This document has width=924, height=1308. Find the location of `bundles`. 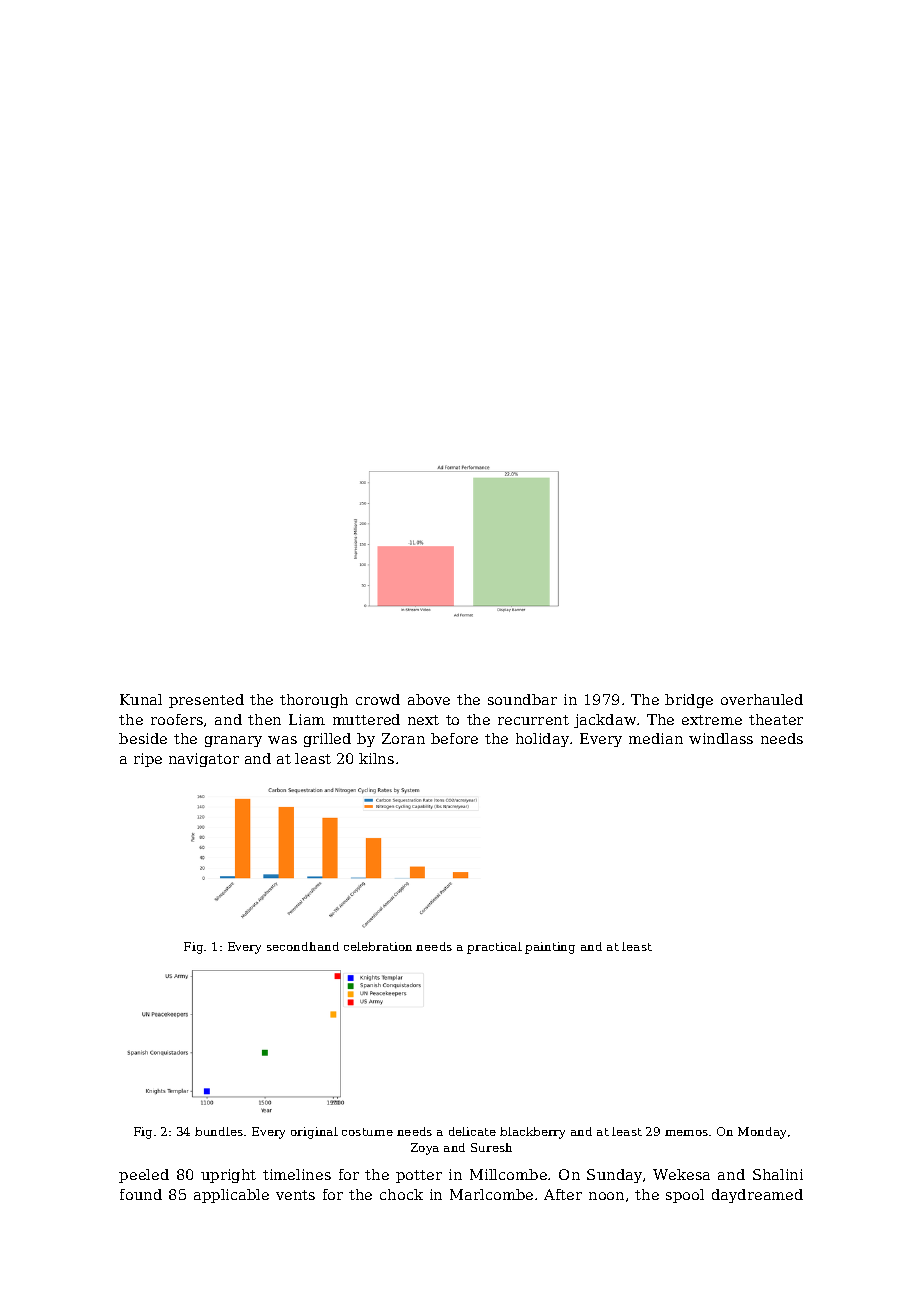

bundles is located at coordinates (219, 1131).
